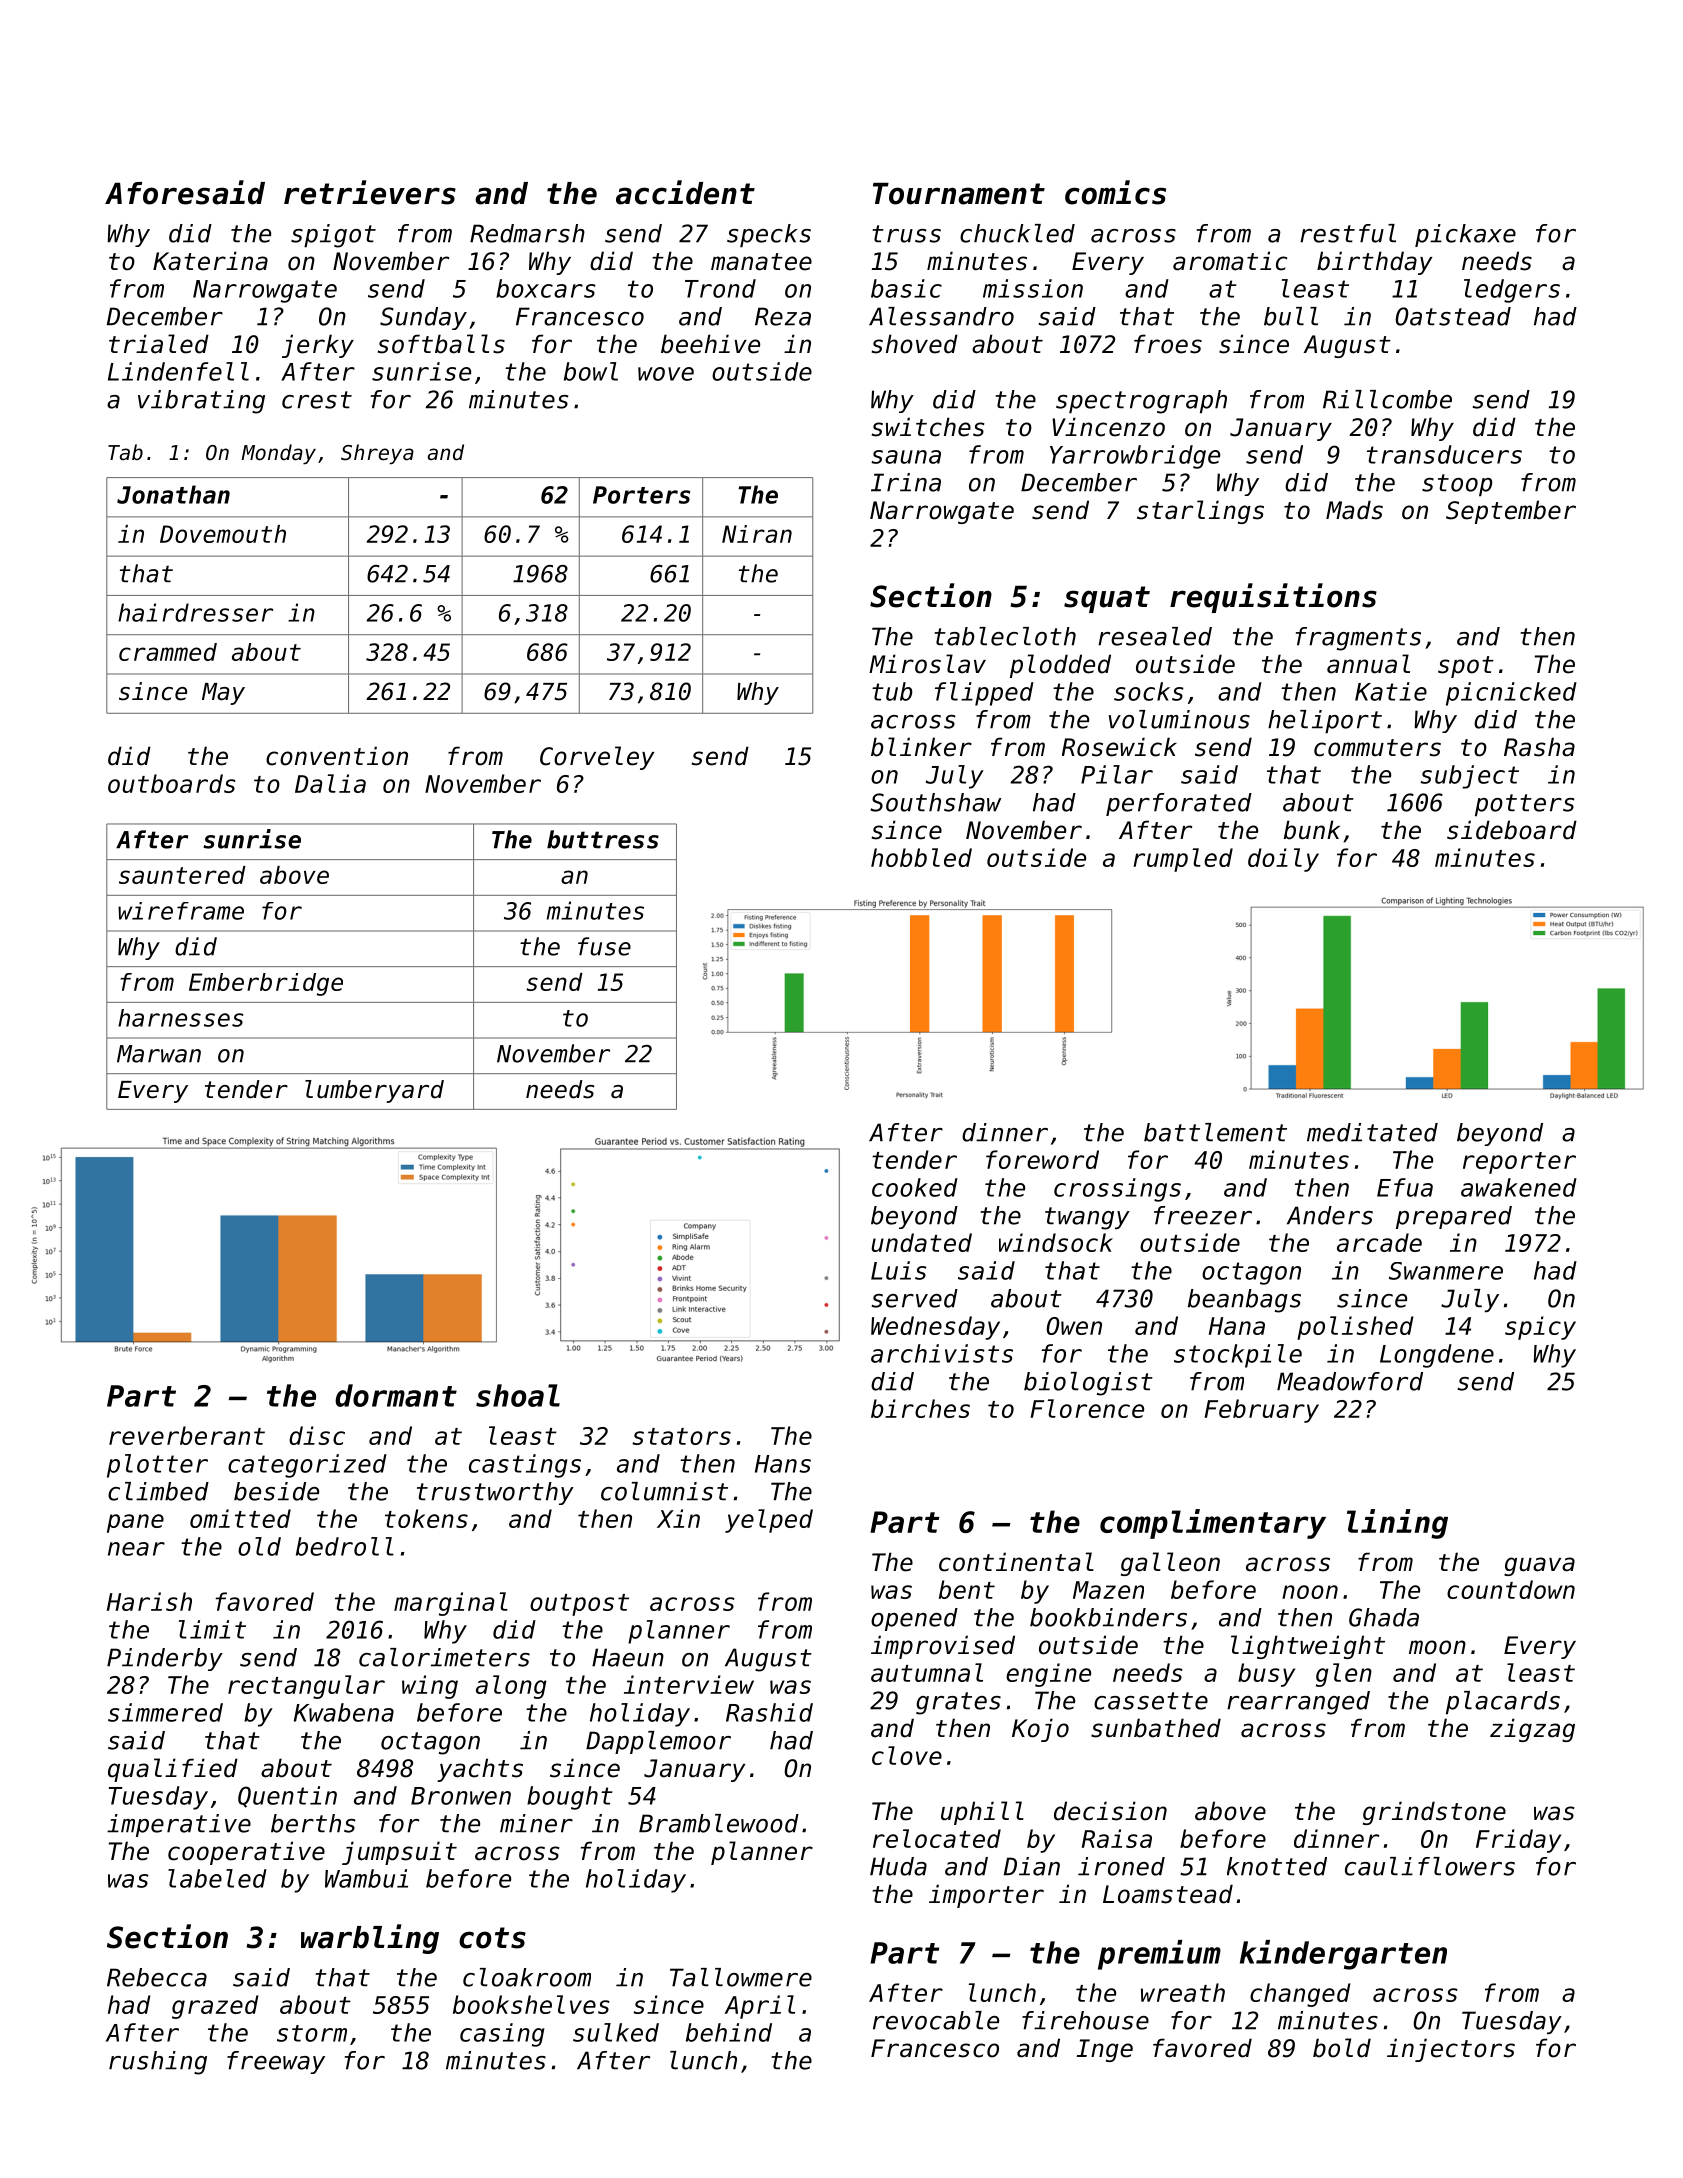 The width and height of the page is (1683, 2178). What do you see at coordinates (1391, 691) in the page?
I see `Katie` at bounding box center [1391, 691].
